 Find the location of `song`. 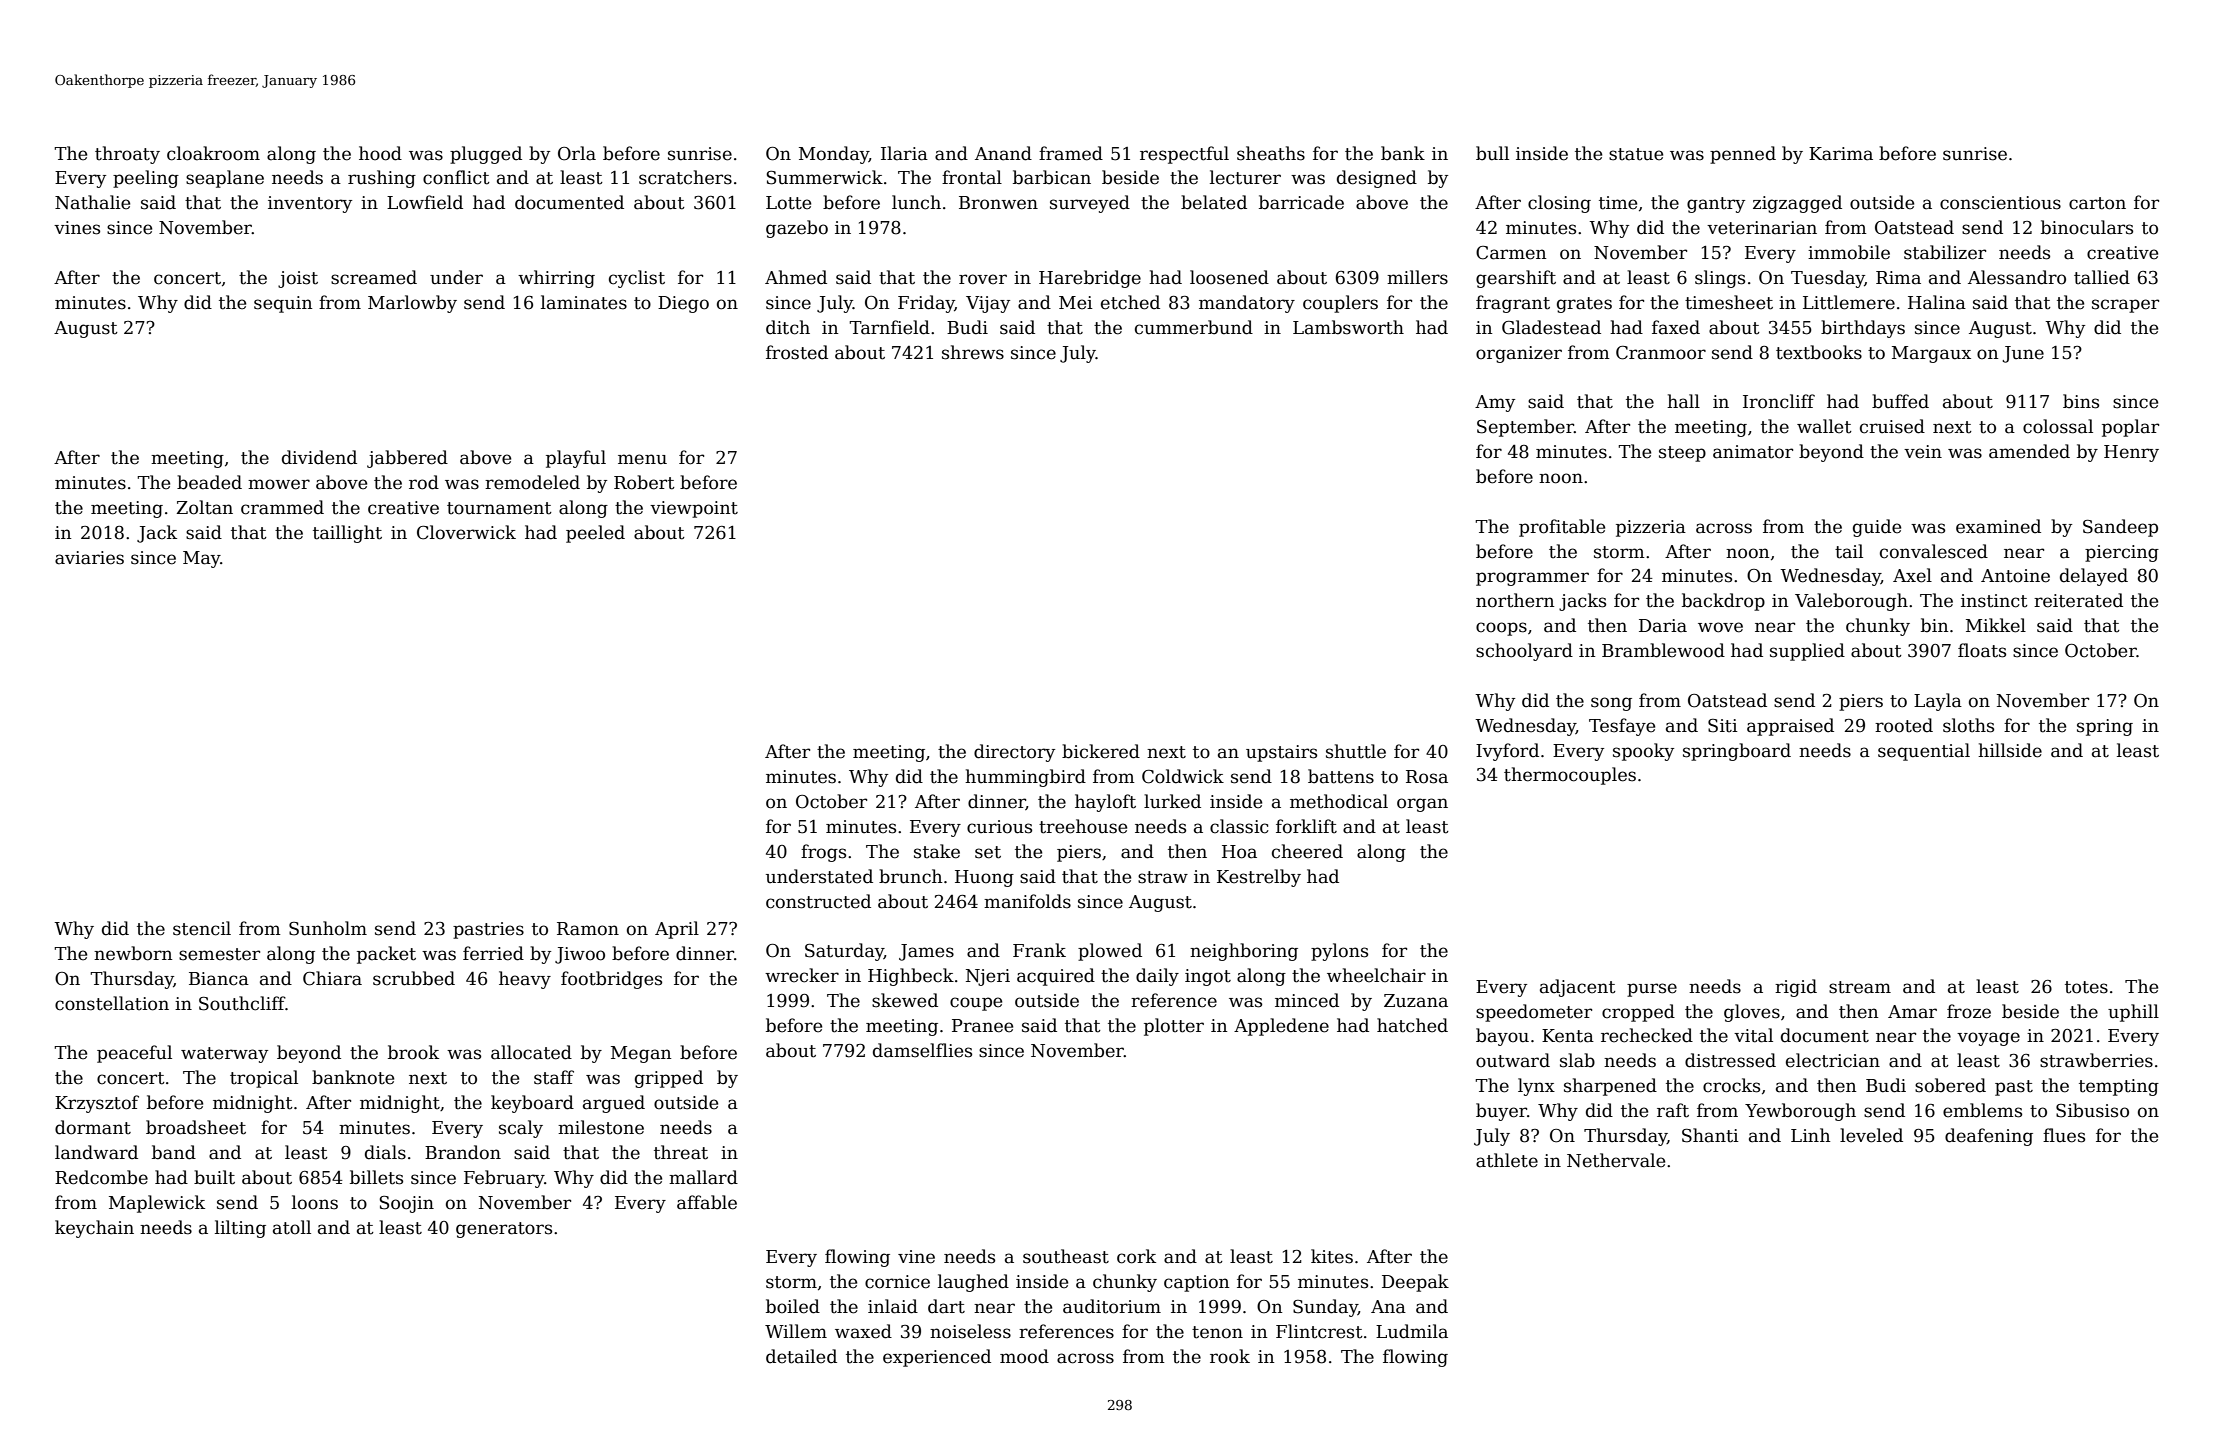

song is located at coordinates (1611, 704).
